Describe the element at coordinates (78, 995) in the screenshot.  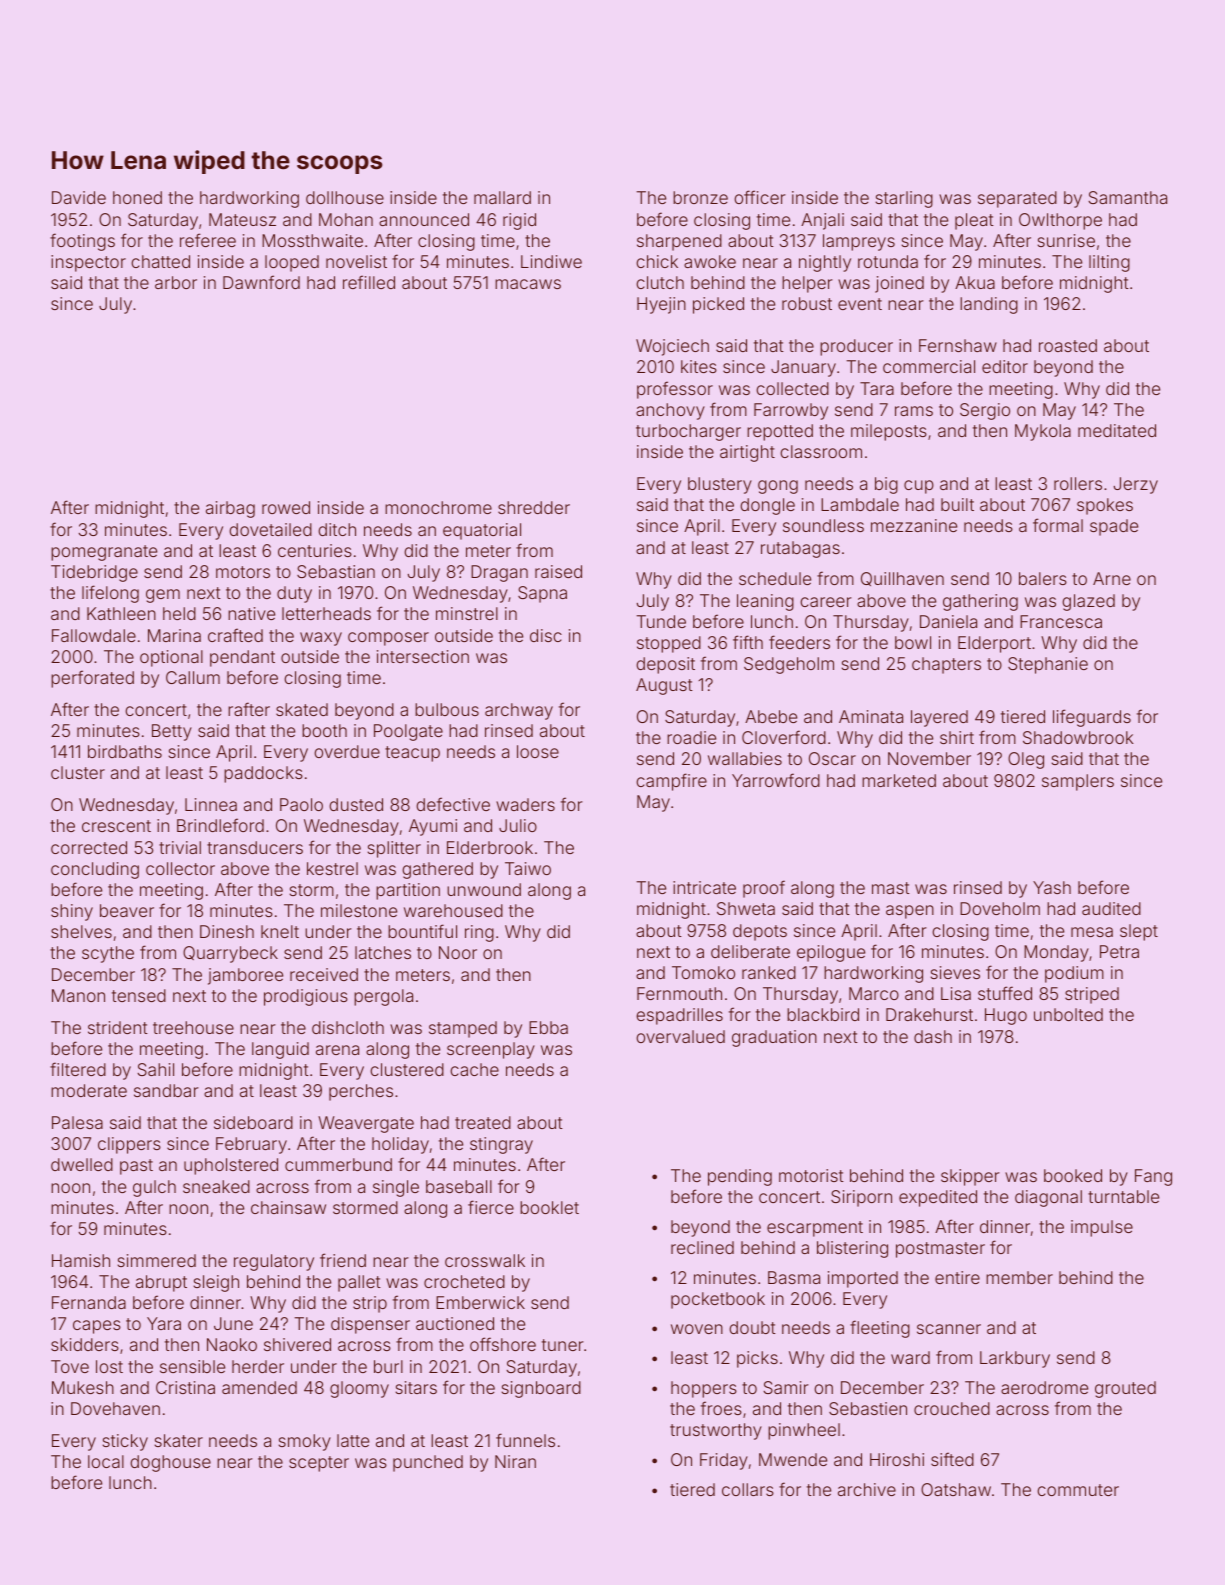
I see `Manon` at that location.
